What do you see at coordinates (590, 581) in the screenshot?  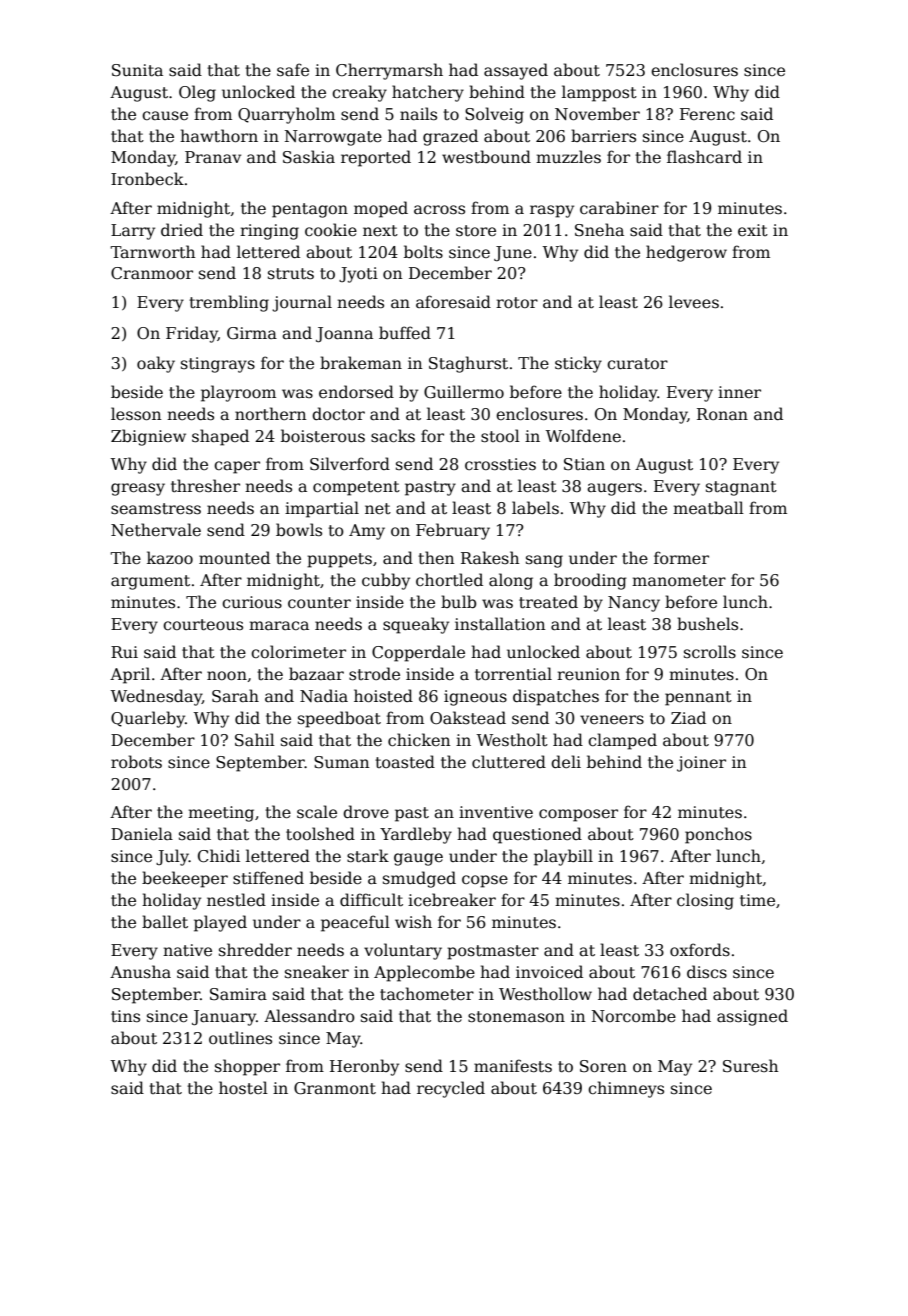 I see `brooding` at bounding box center [590, 581].
